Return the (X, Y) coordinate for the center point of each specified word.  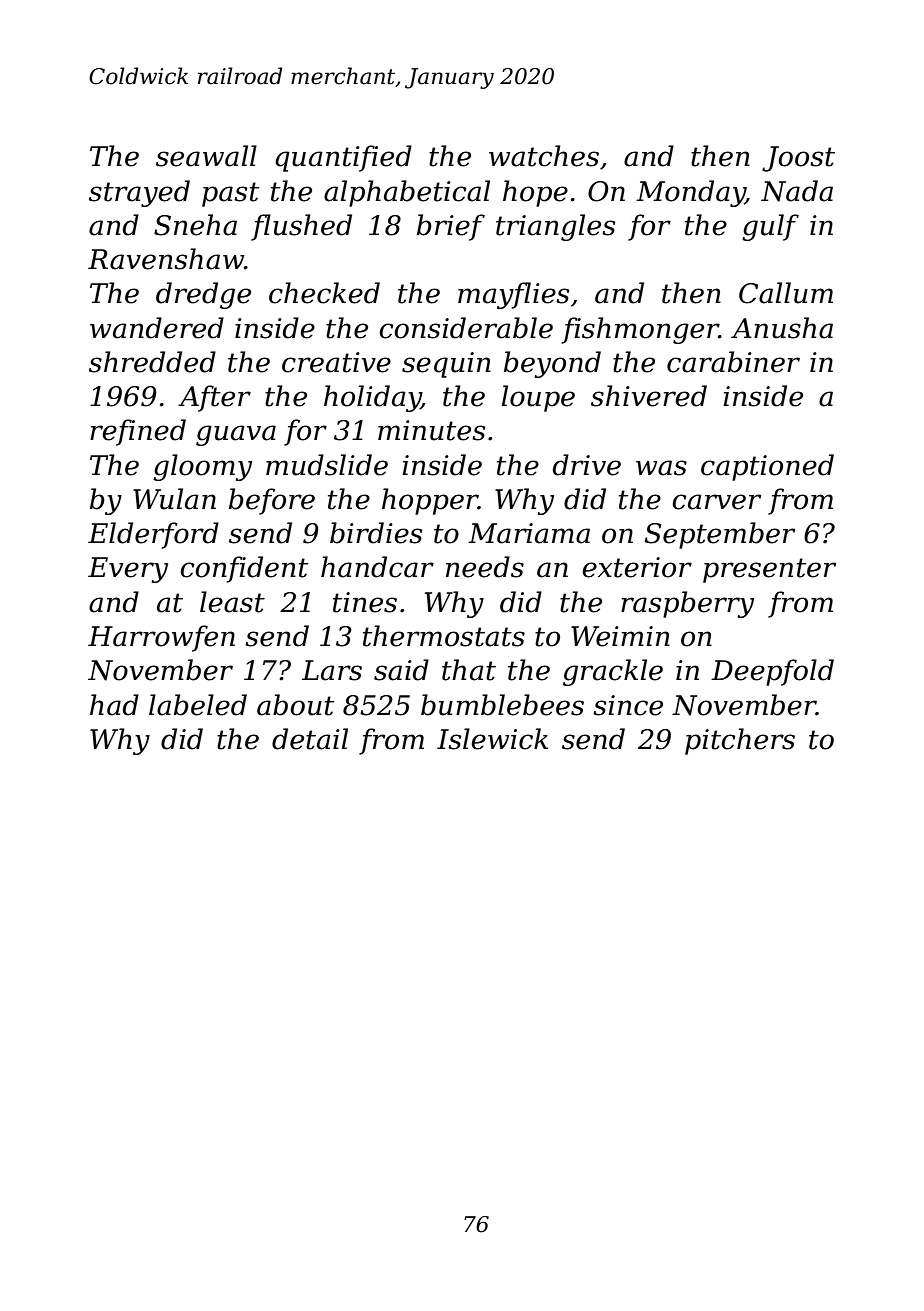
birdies (376, 533)
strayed (139, 193)
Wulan (174, 499)
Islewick (492, 739)
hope (535, 193)
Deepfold (772, 672)
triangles (555, 227)
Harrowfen (161, 638)
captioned (767, 467)
